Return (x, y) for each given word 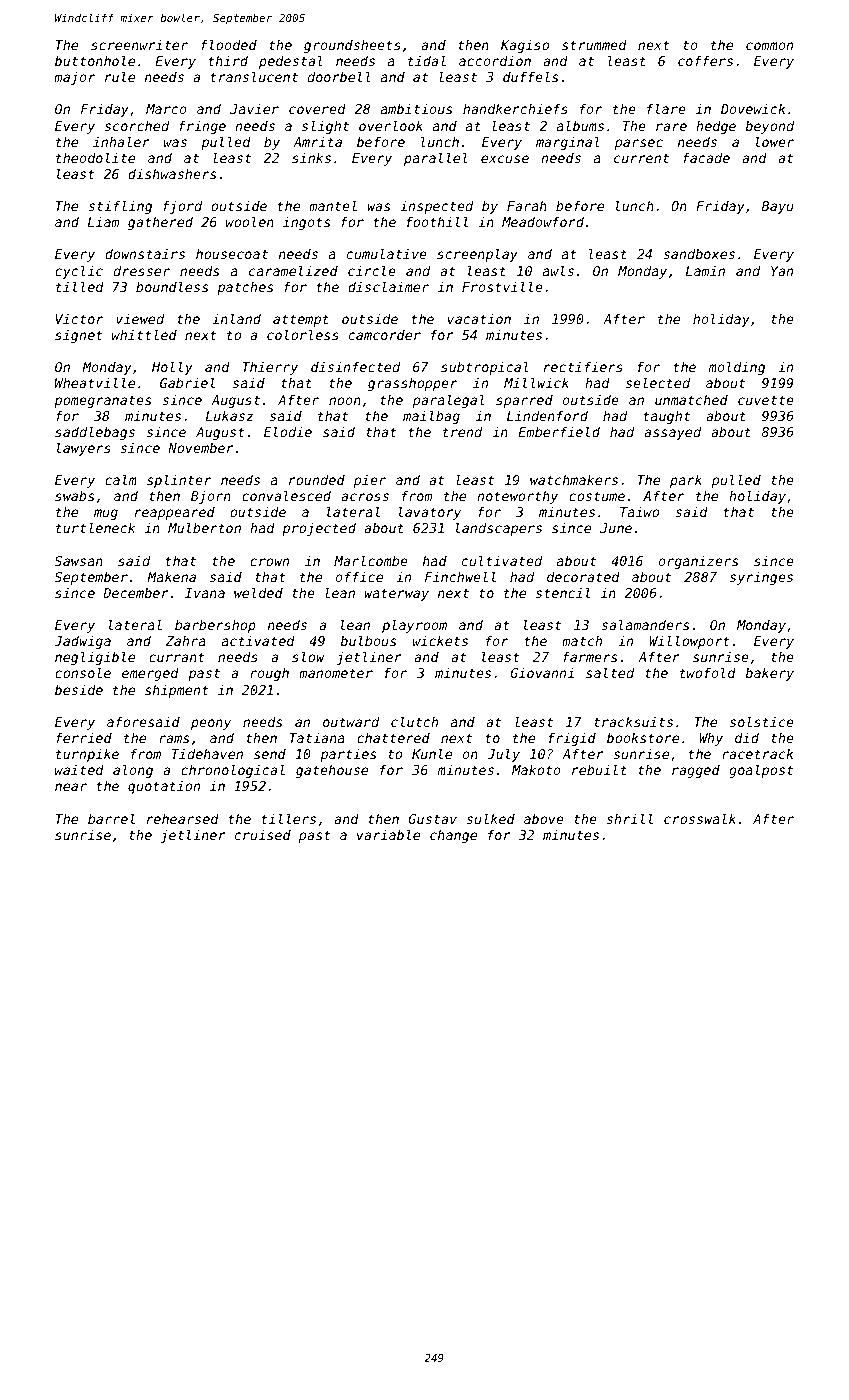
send (270, 754)
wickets (440, 640)
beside (79, 689)
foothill (437, 221)
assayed (672, 433)
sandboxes (699, 253)
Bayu (778, 207)
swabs (74, 496)
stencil (563, 592)
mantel (333, 205)
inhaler (121, 141)
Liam (103, 221)
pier (370, 481)
